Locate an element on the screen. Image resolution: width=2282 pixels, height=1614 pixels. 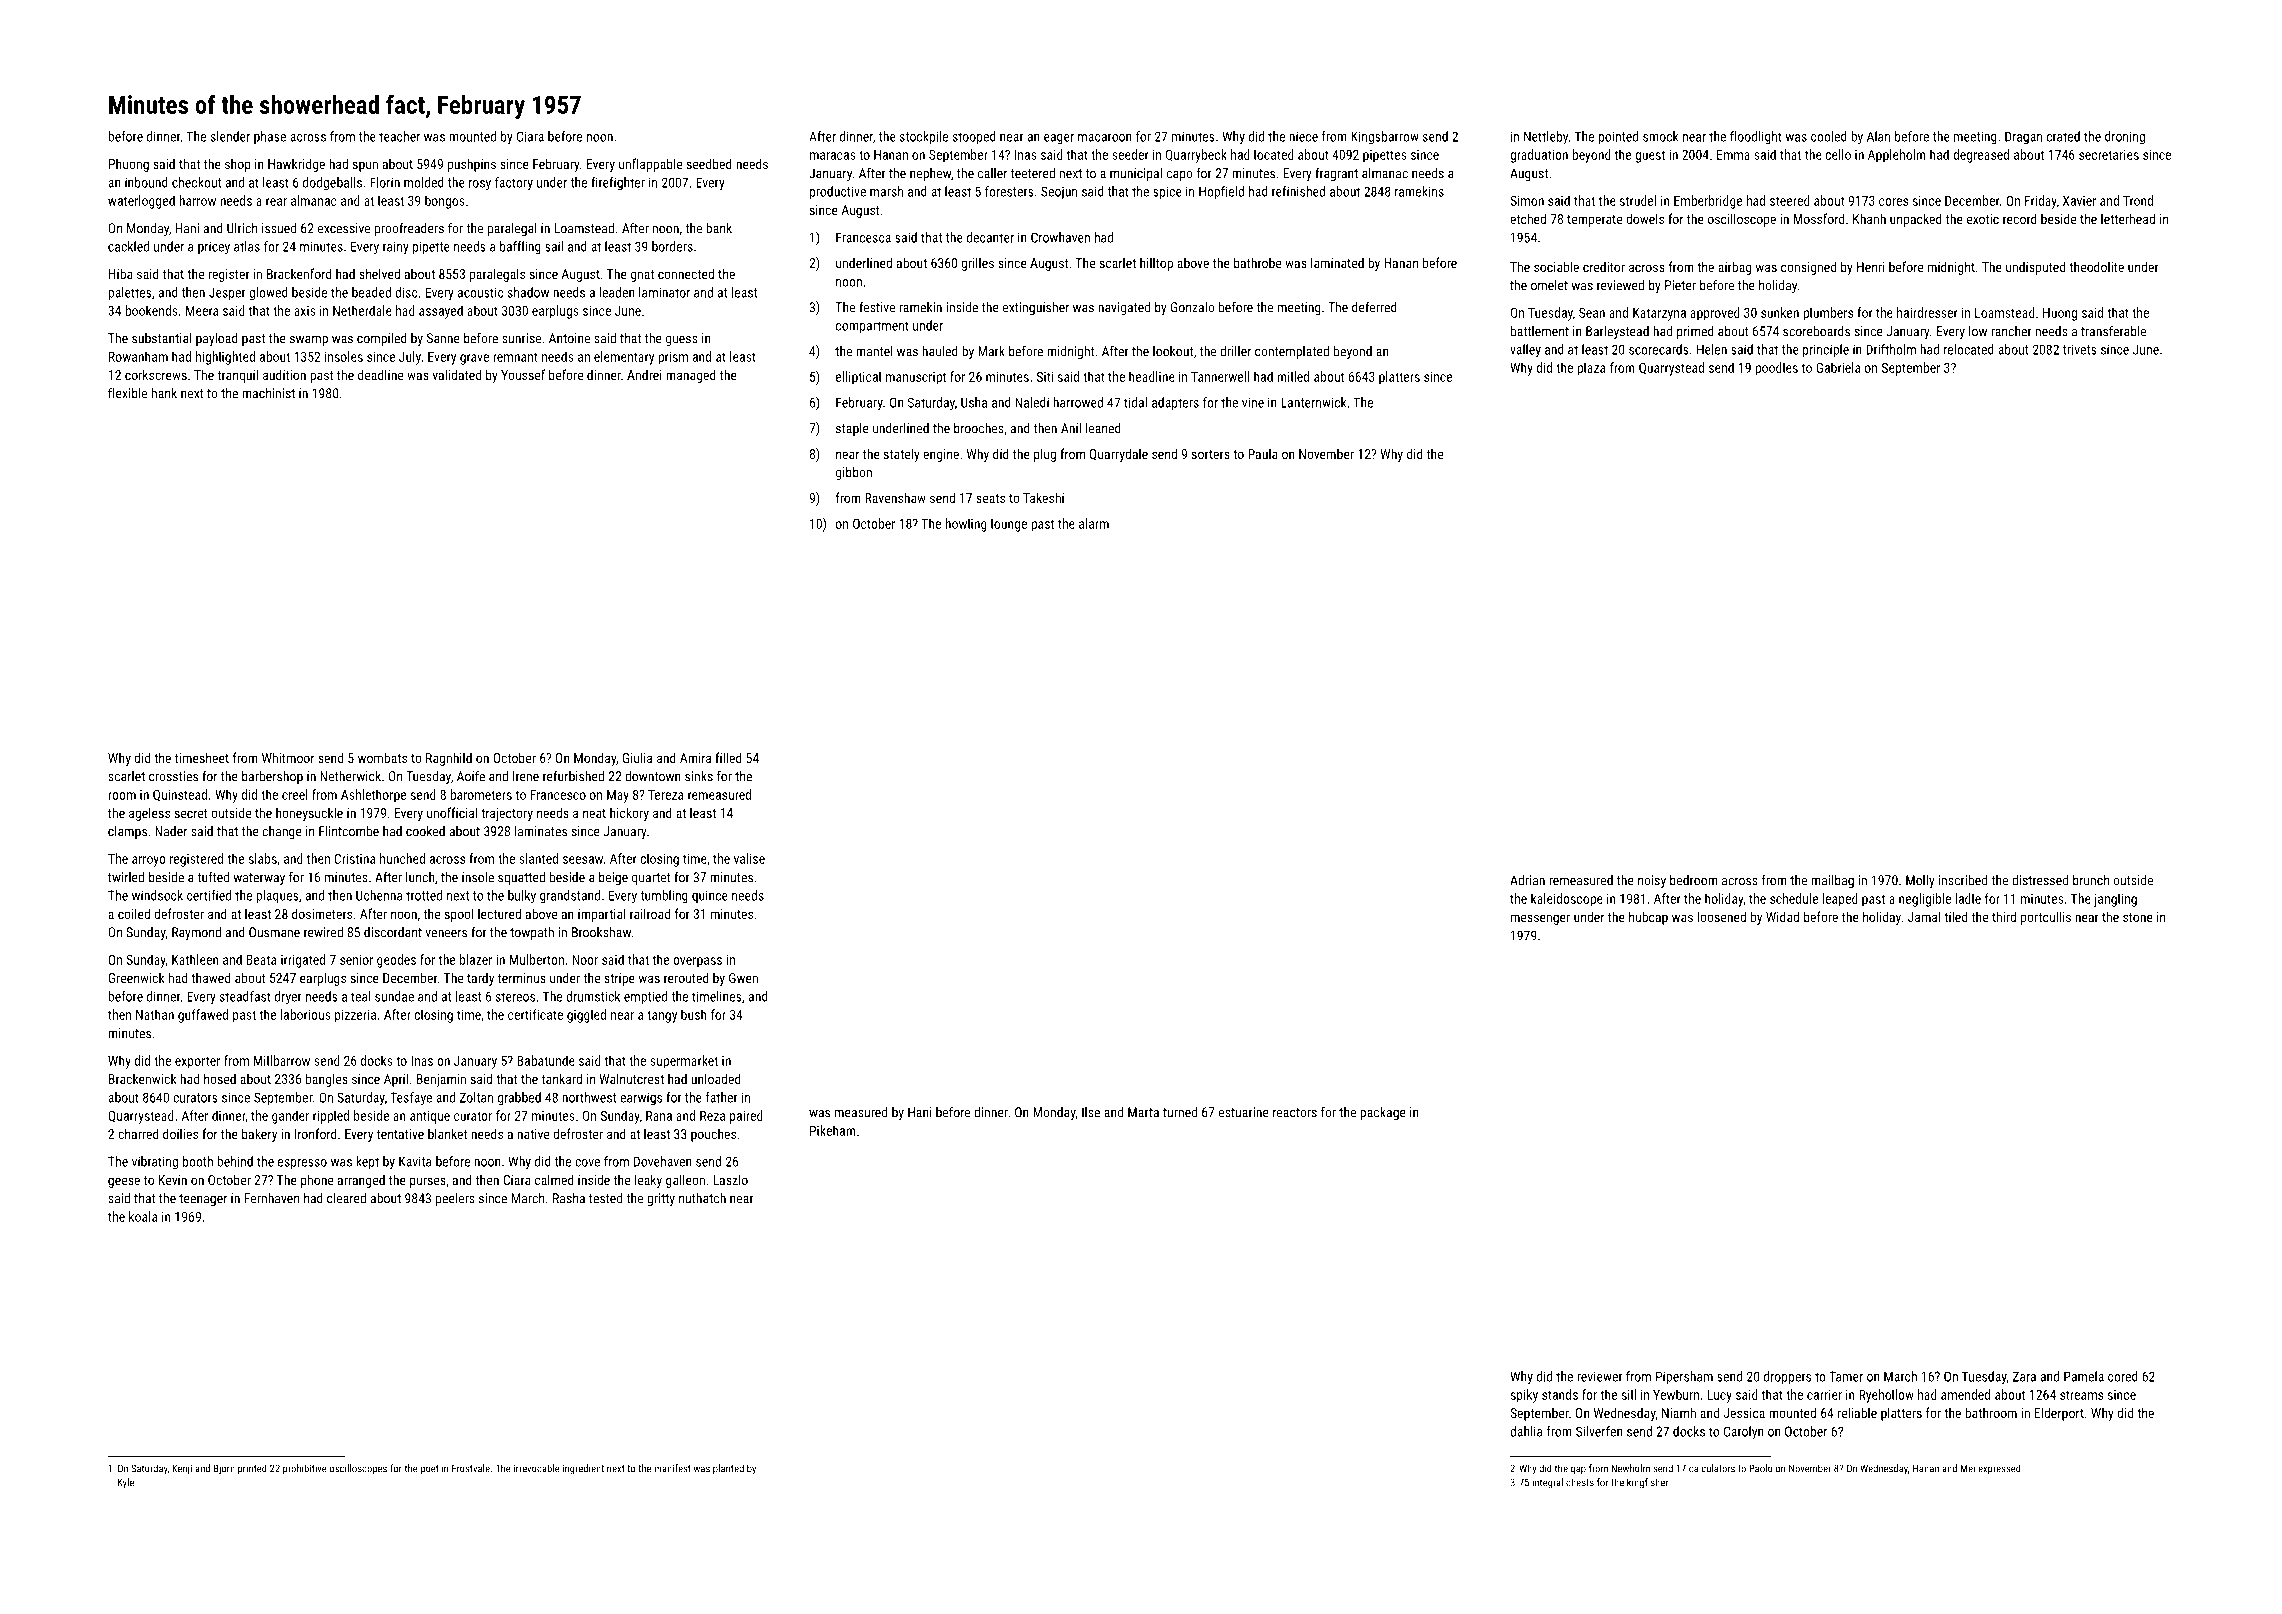
Nathan is located at coordinates (155, 1014).
